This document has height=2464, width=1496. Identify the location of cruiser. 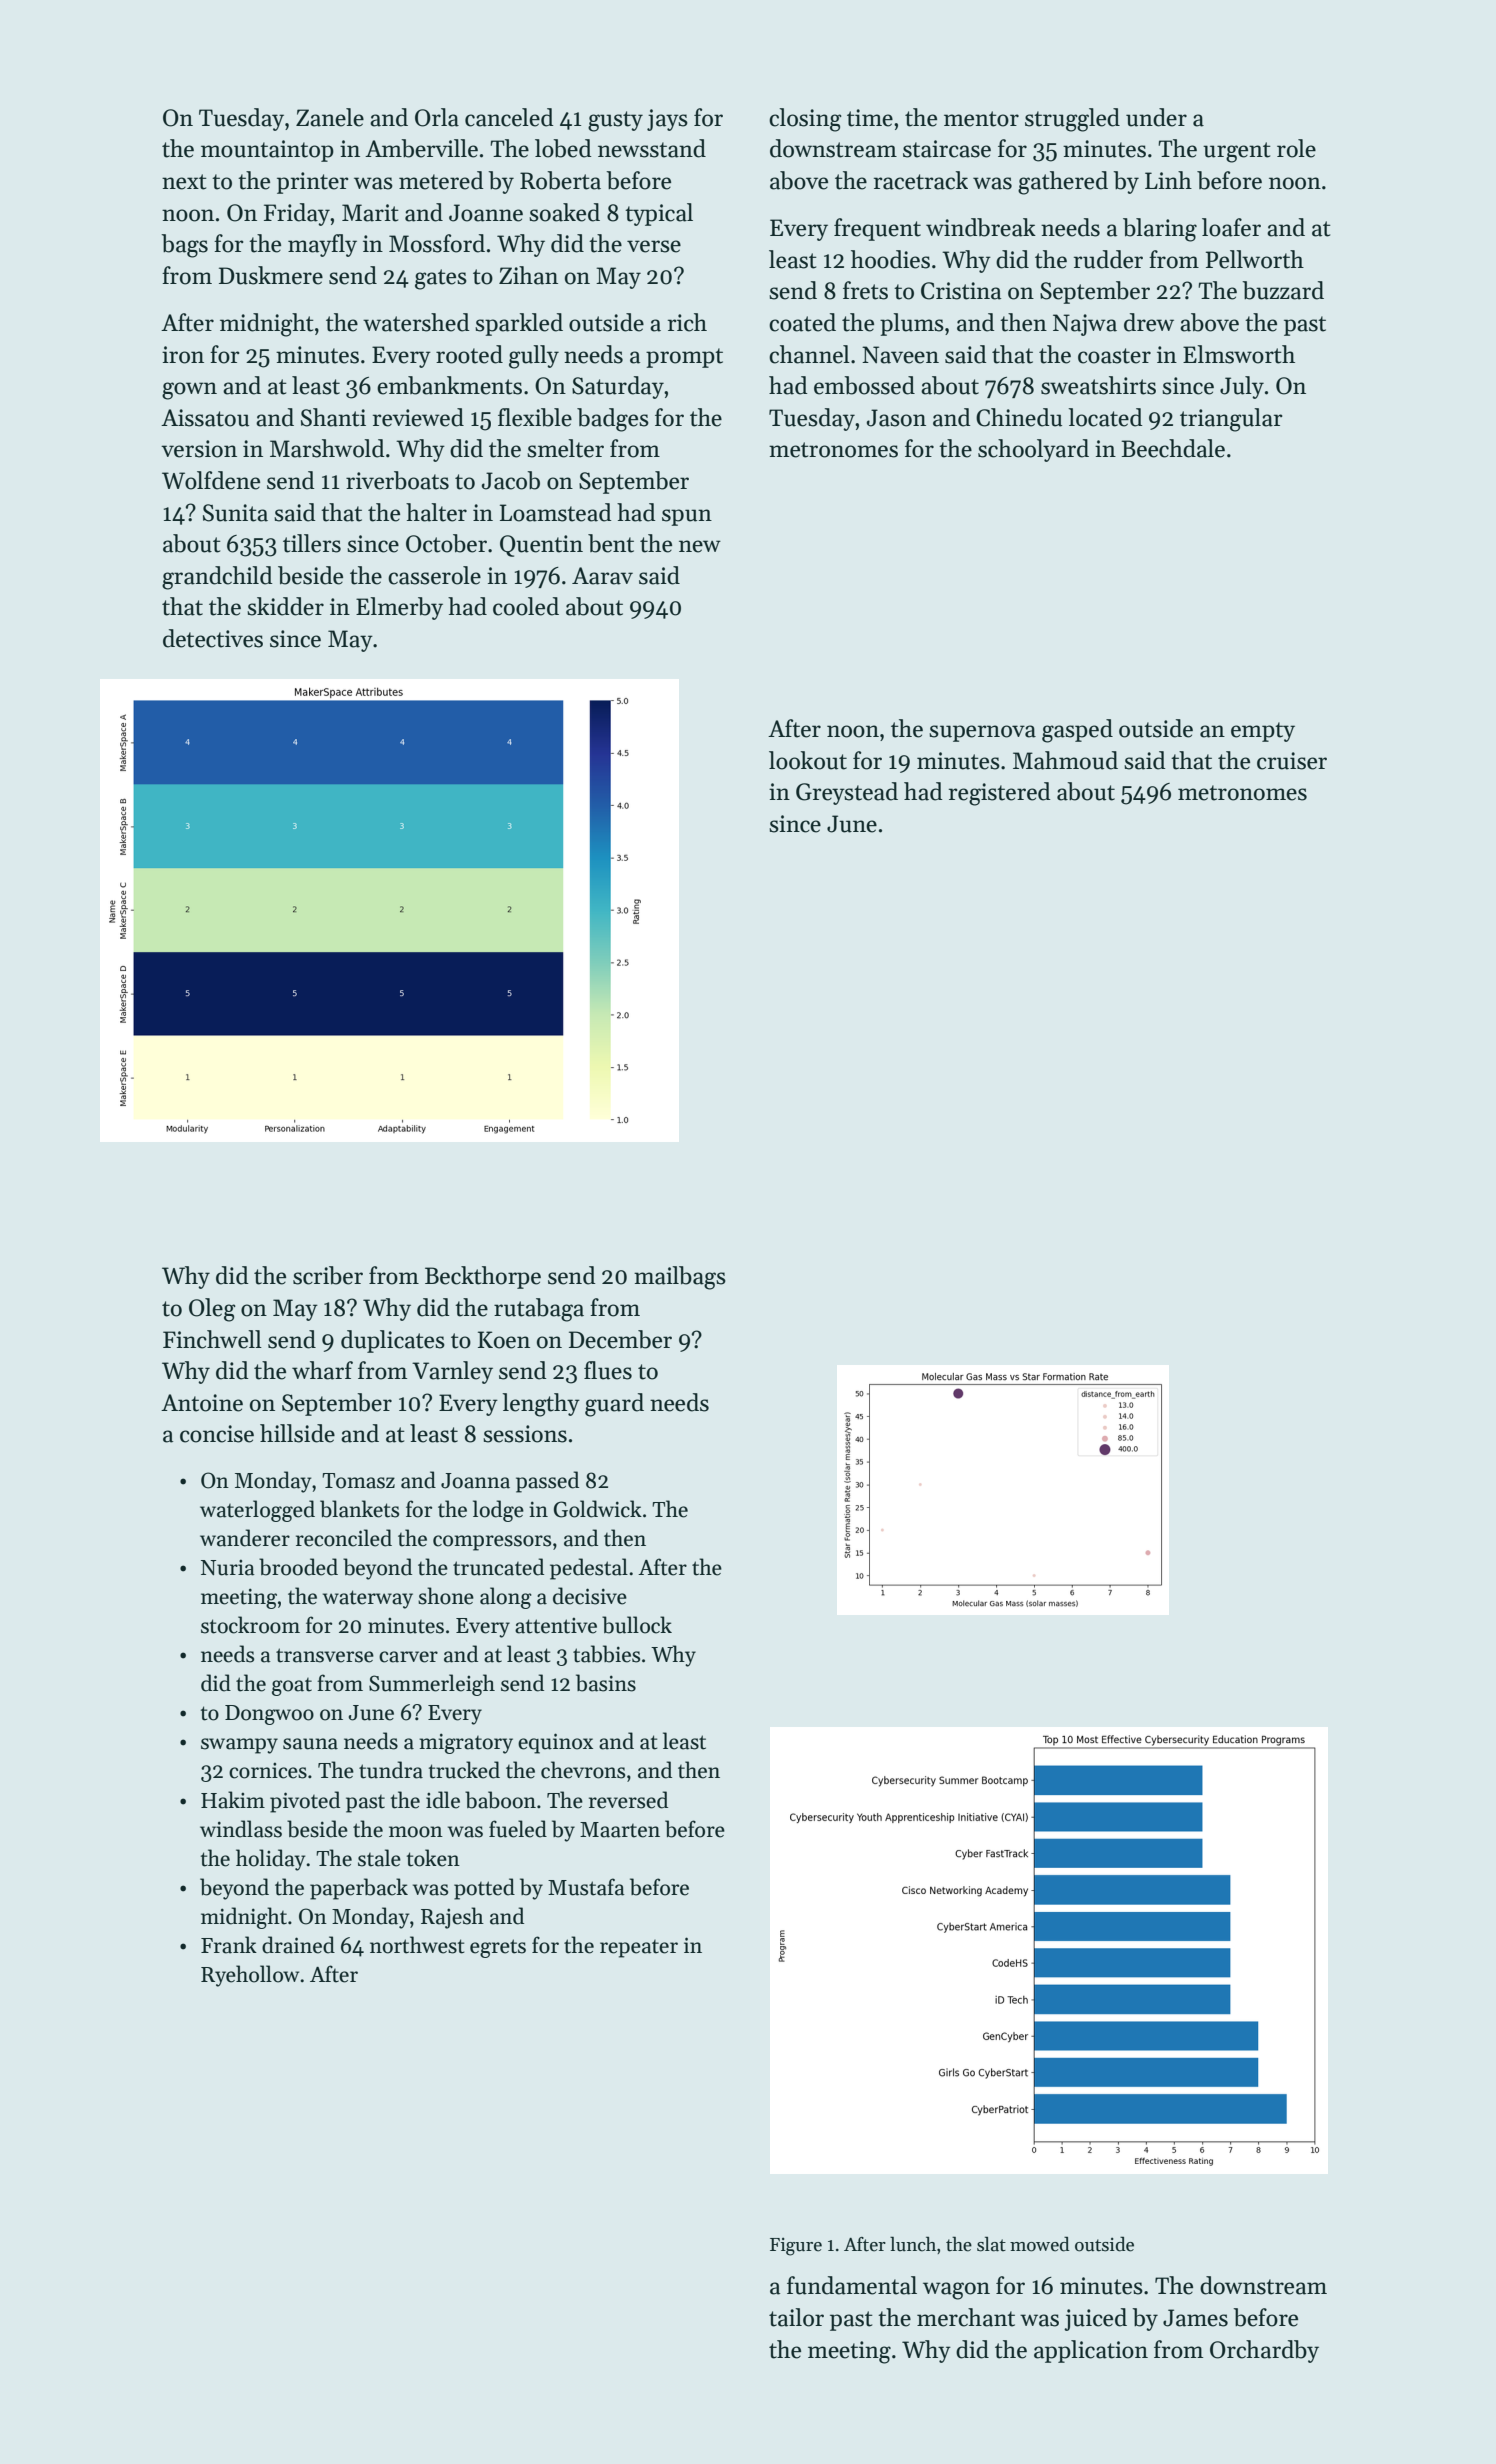
(1292, 761).
